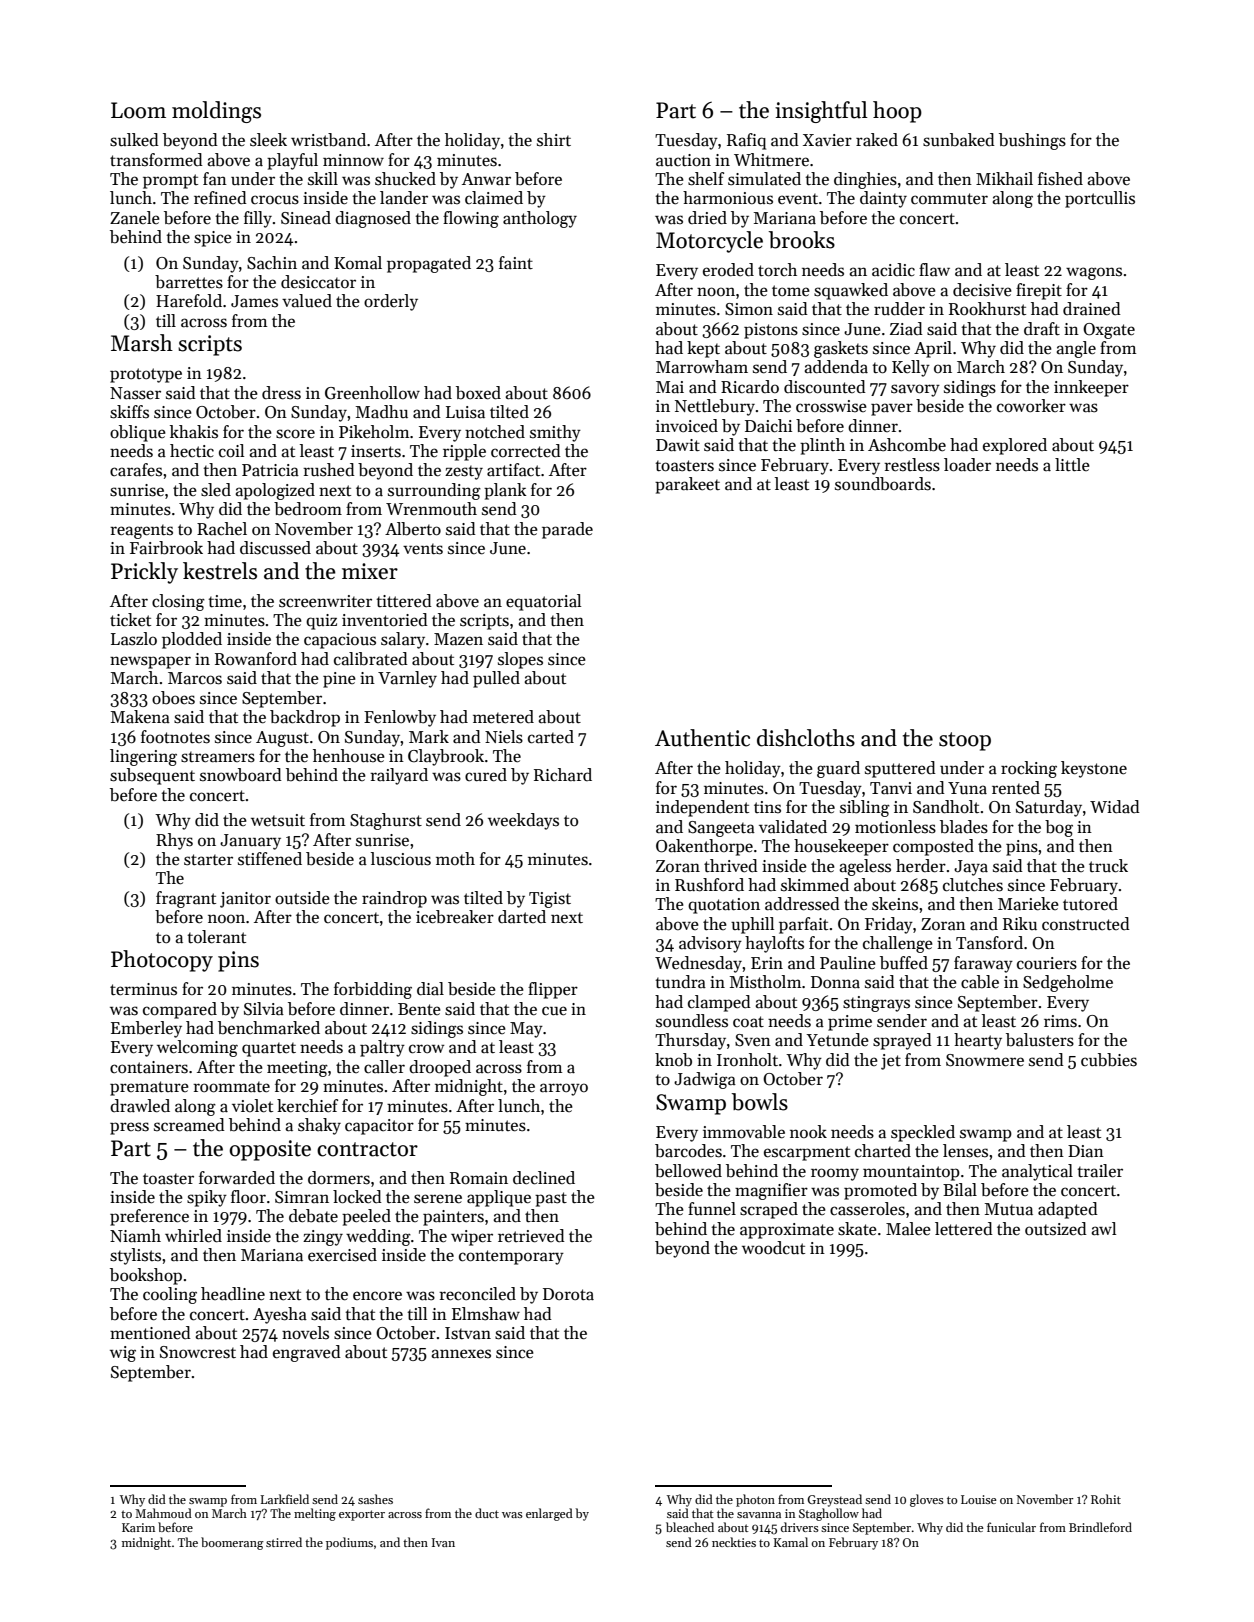 The height and width of the image is (1622, 1254). Describe the element at coordinates (284, 1499) in the image. I see `Larkfield` at that location.
